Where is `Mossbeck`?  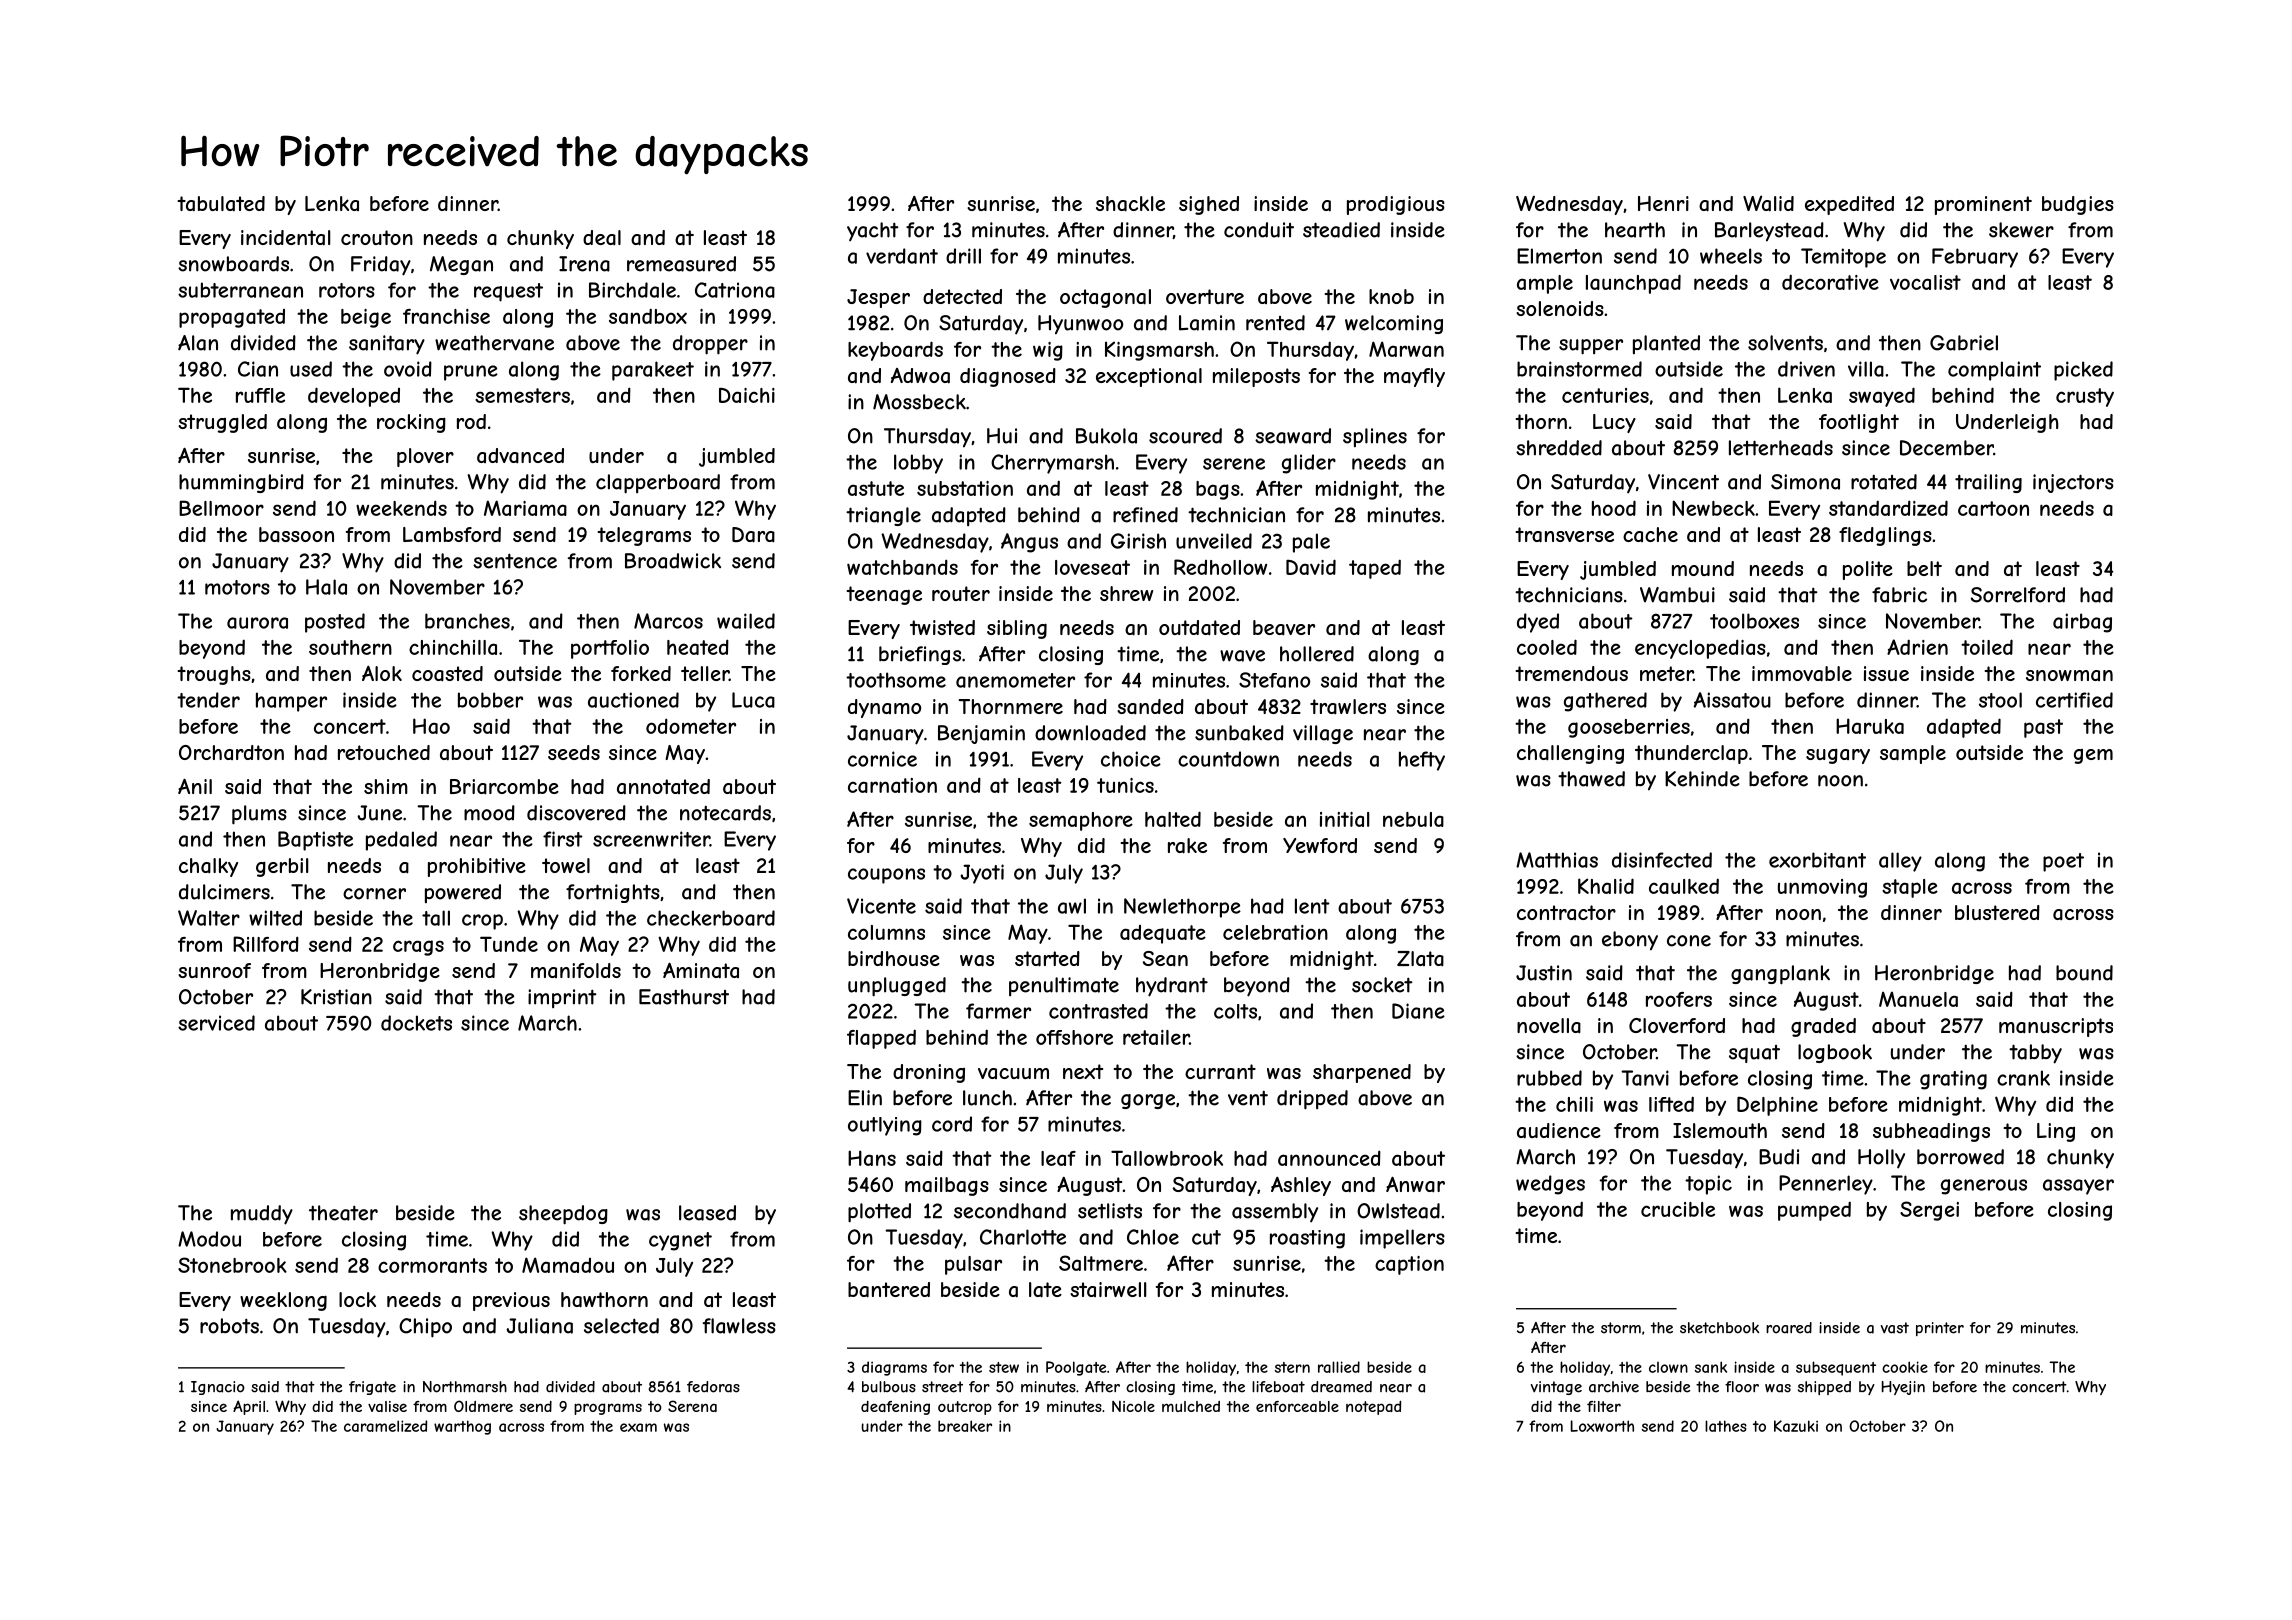 Mossbeck is located at coordinates (919, 402).
